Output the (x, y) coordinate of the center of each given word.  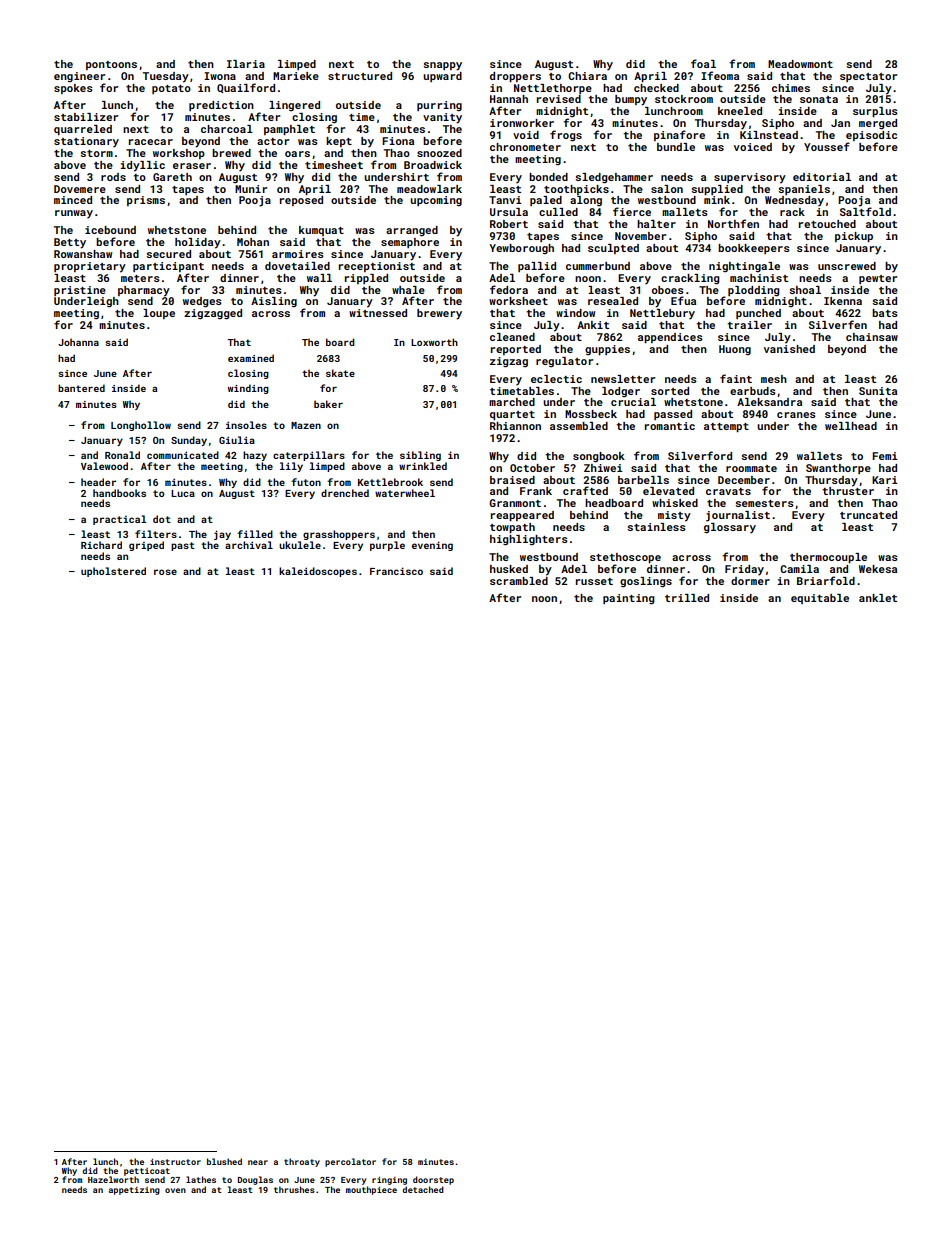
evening (432, 546)
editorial (822, 177)
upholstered (113, 572)
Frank (536, 491)
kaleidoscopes (318, 572)
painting (628, 599)
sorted (670, 391)
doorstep (433, 1180)
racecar (151, 142)
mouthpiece (371, 1190)
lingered (294, 106)
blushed (224, 1161)
